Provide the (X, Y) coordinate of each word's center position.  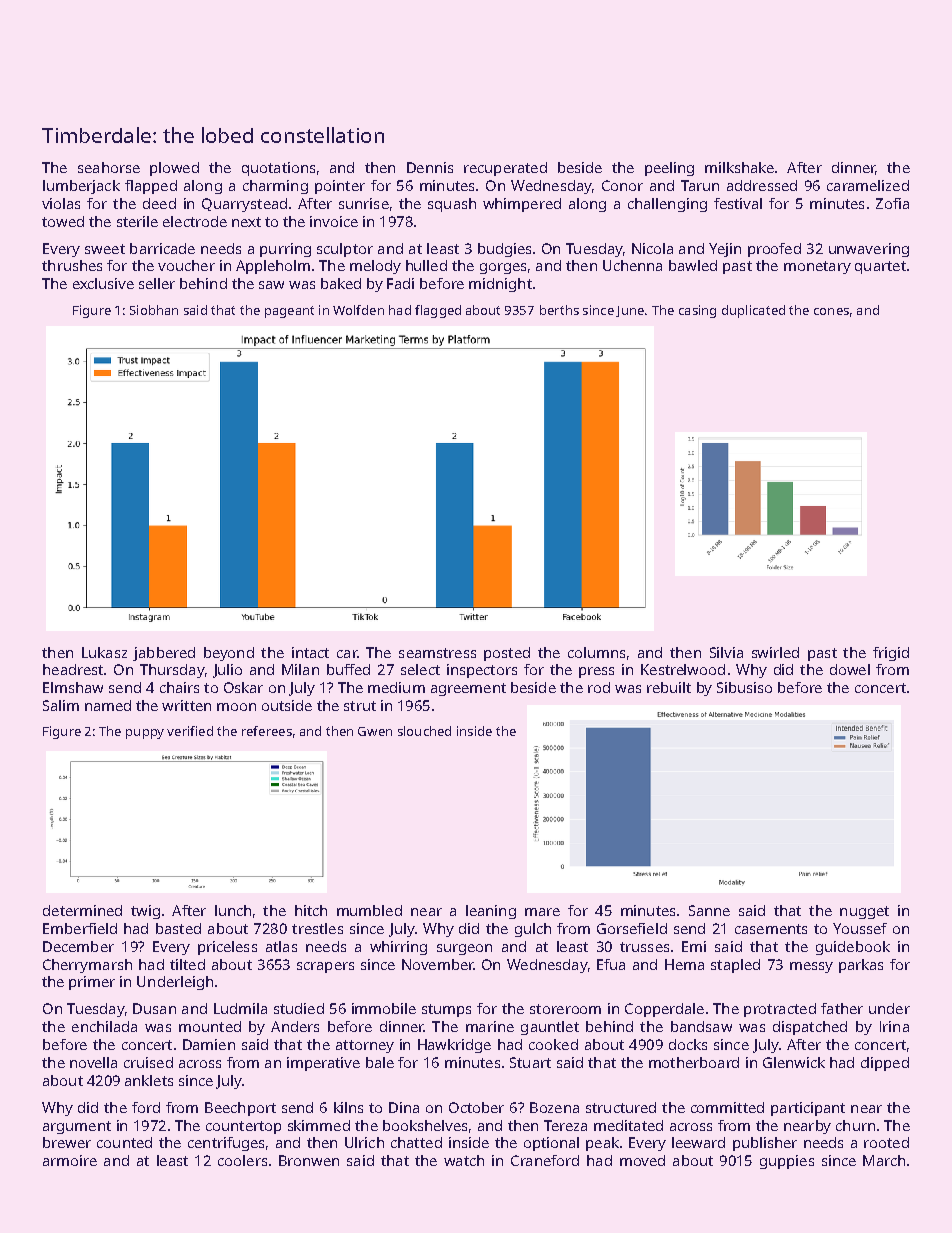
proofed (774, 250)
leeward (698, 1142)
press (596, 672)
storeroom (565, 1009)
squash (452, 205)
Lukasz (104, 652)
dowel (850, 669)
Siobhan (154, 310)
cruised (148, 1062)
